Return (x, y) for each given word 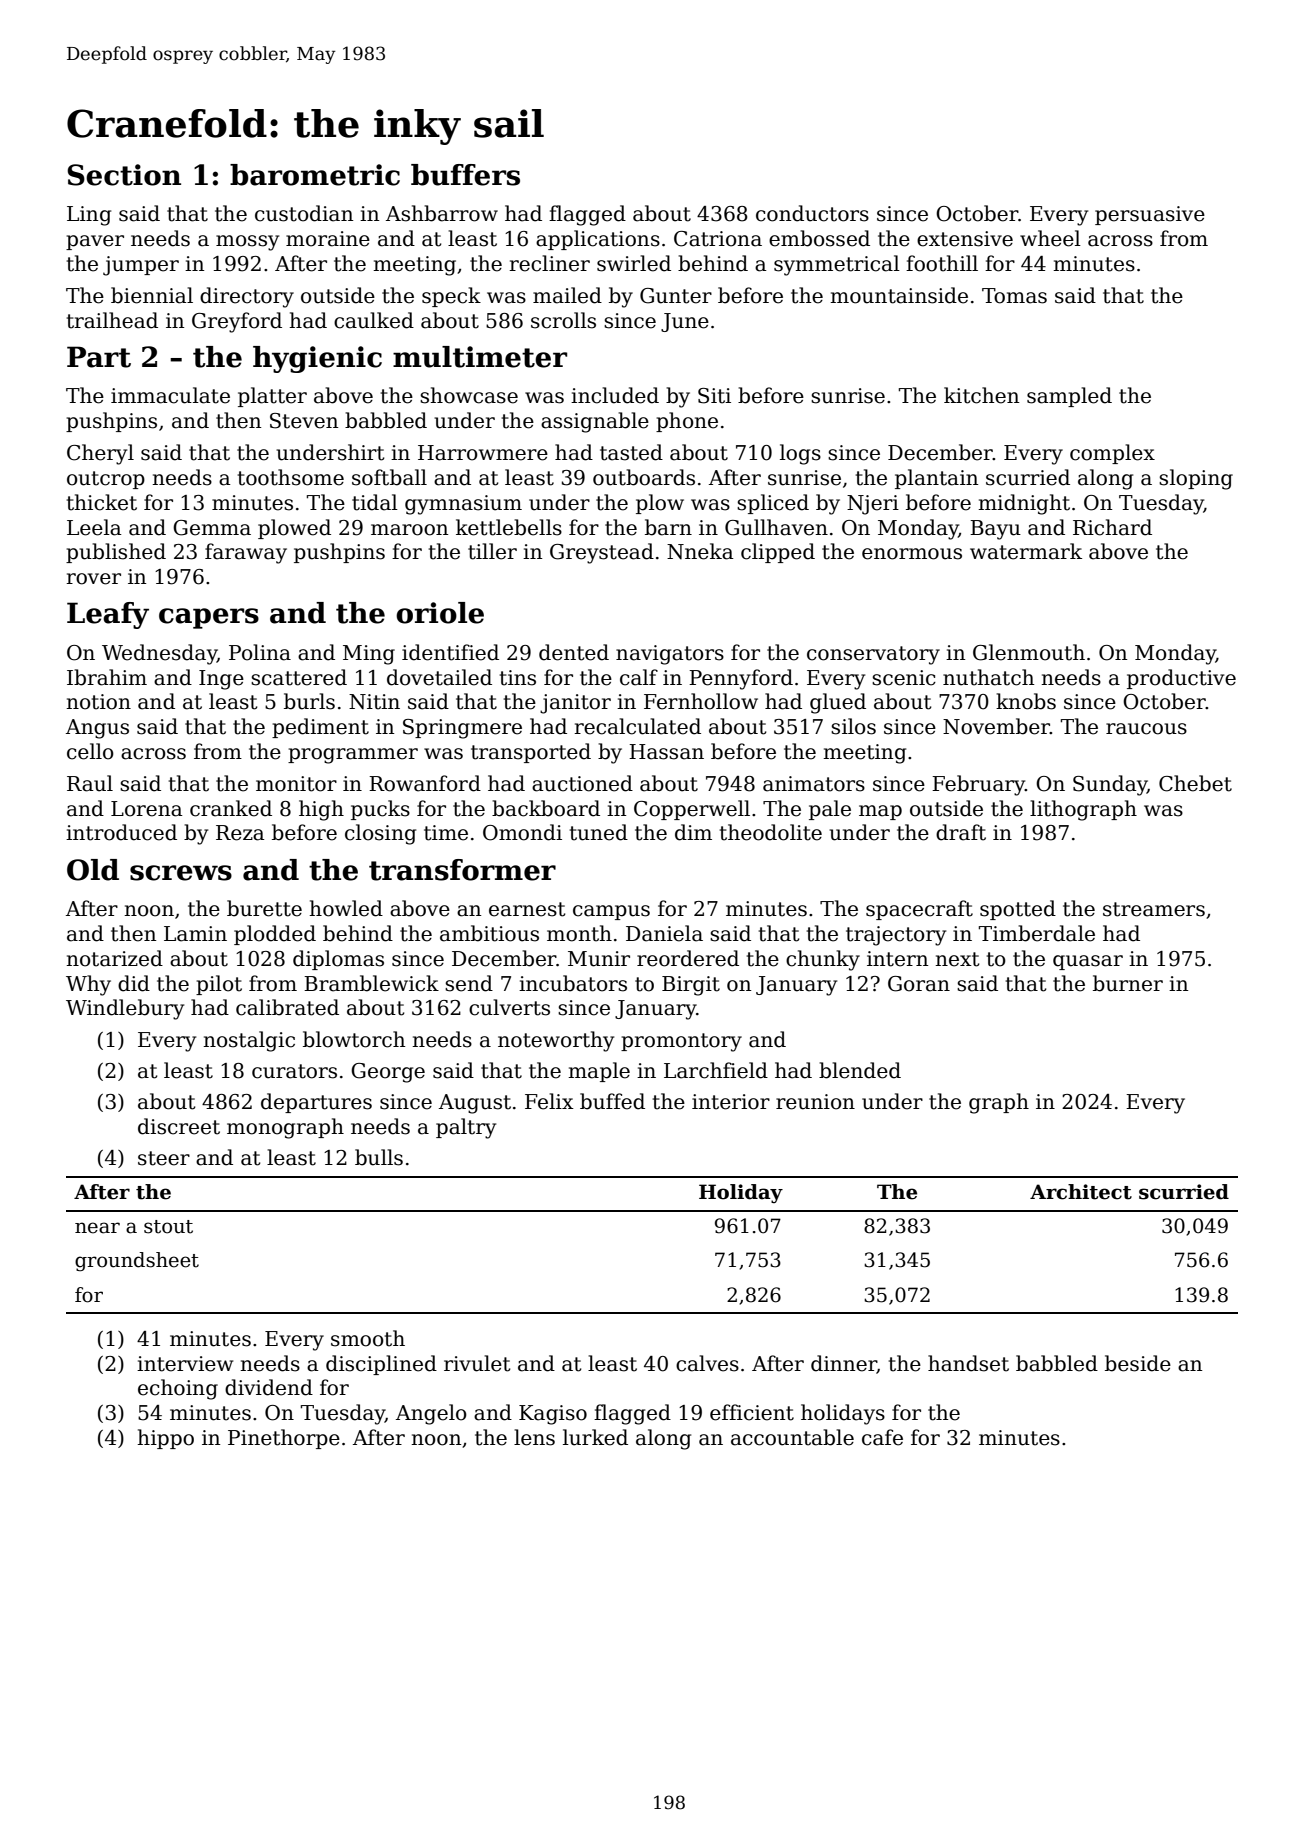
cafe (882, 1437)
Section (124, 175)
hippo (165, 1439)
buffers (465, 175)
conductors (812, 213)
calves (707, 1363)
